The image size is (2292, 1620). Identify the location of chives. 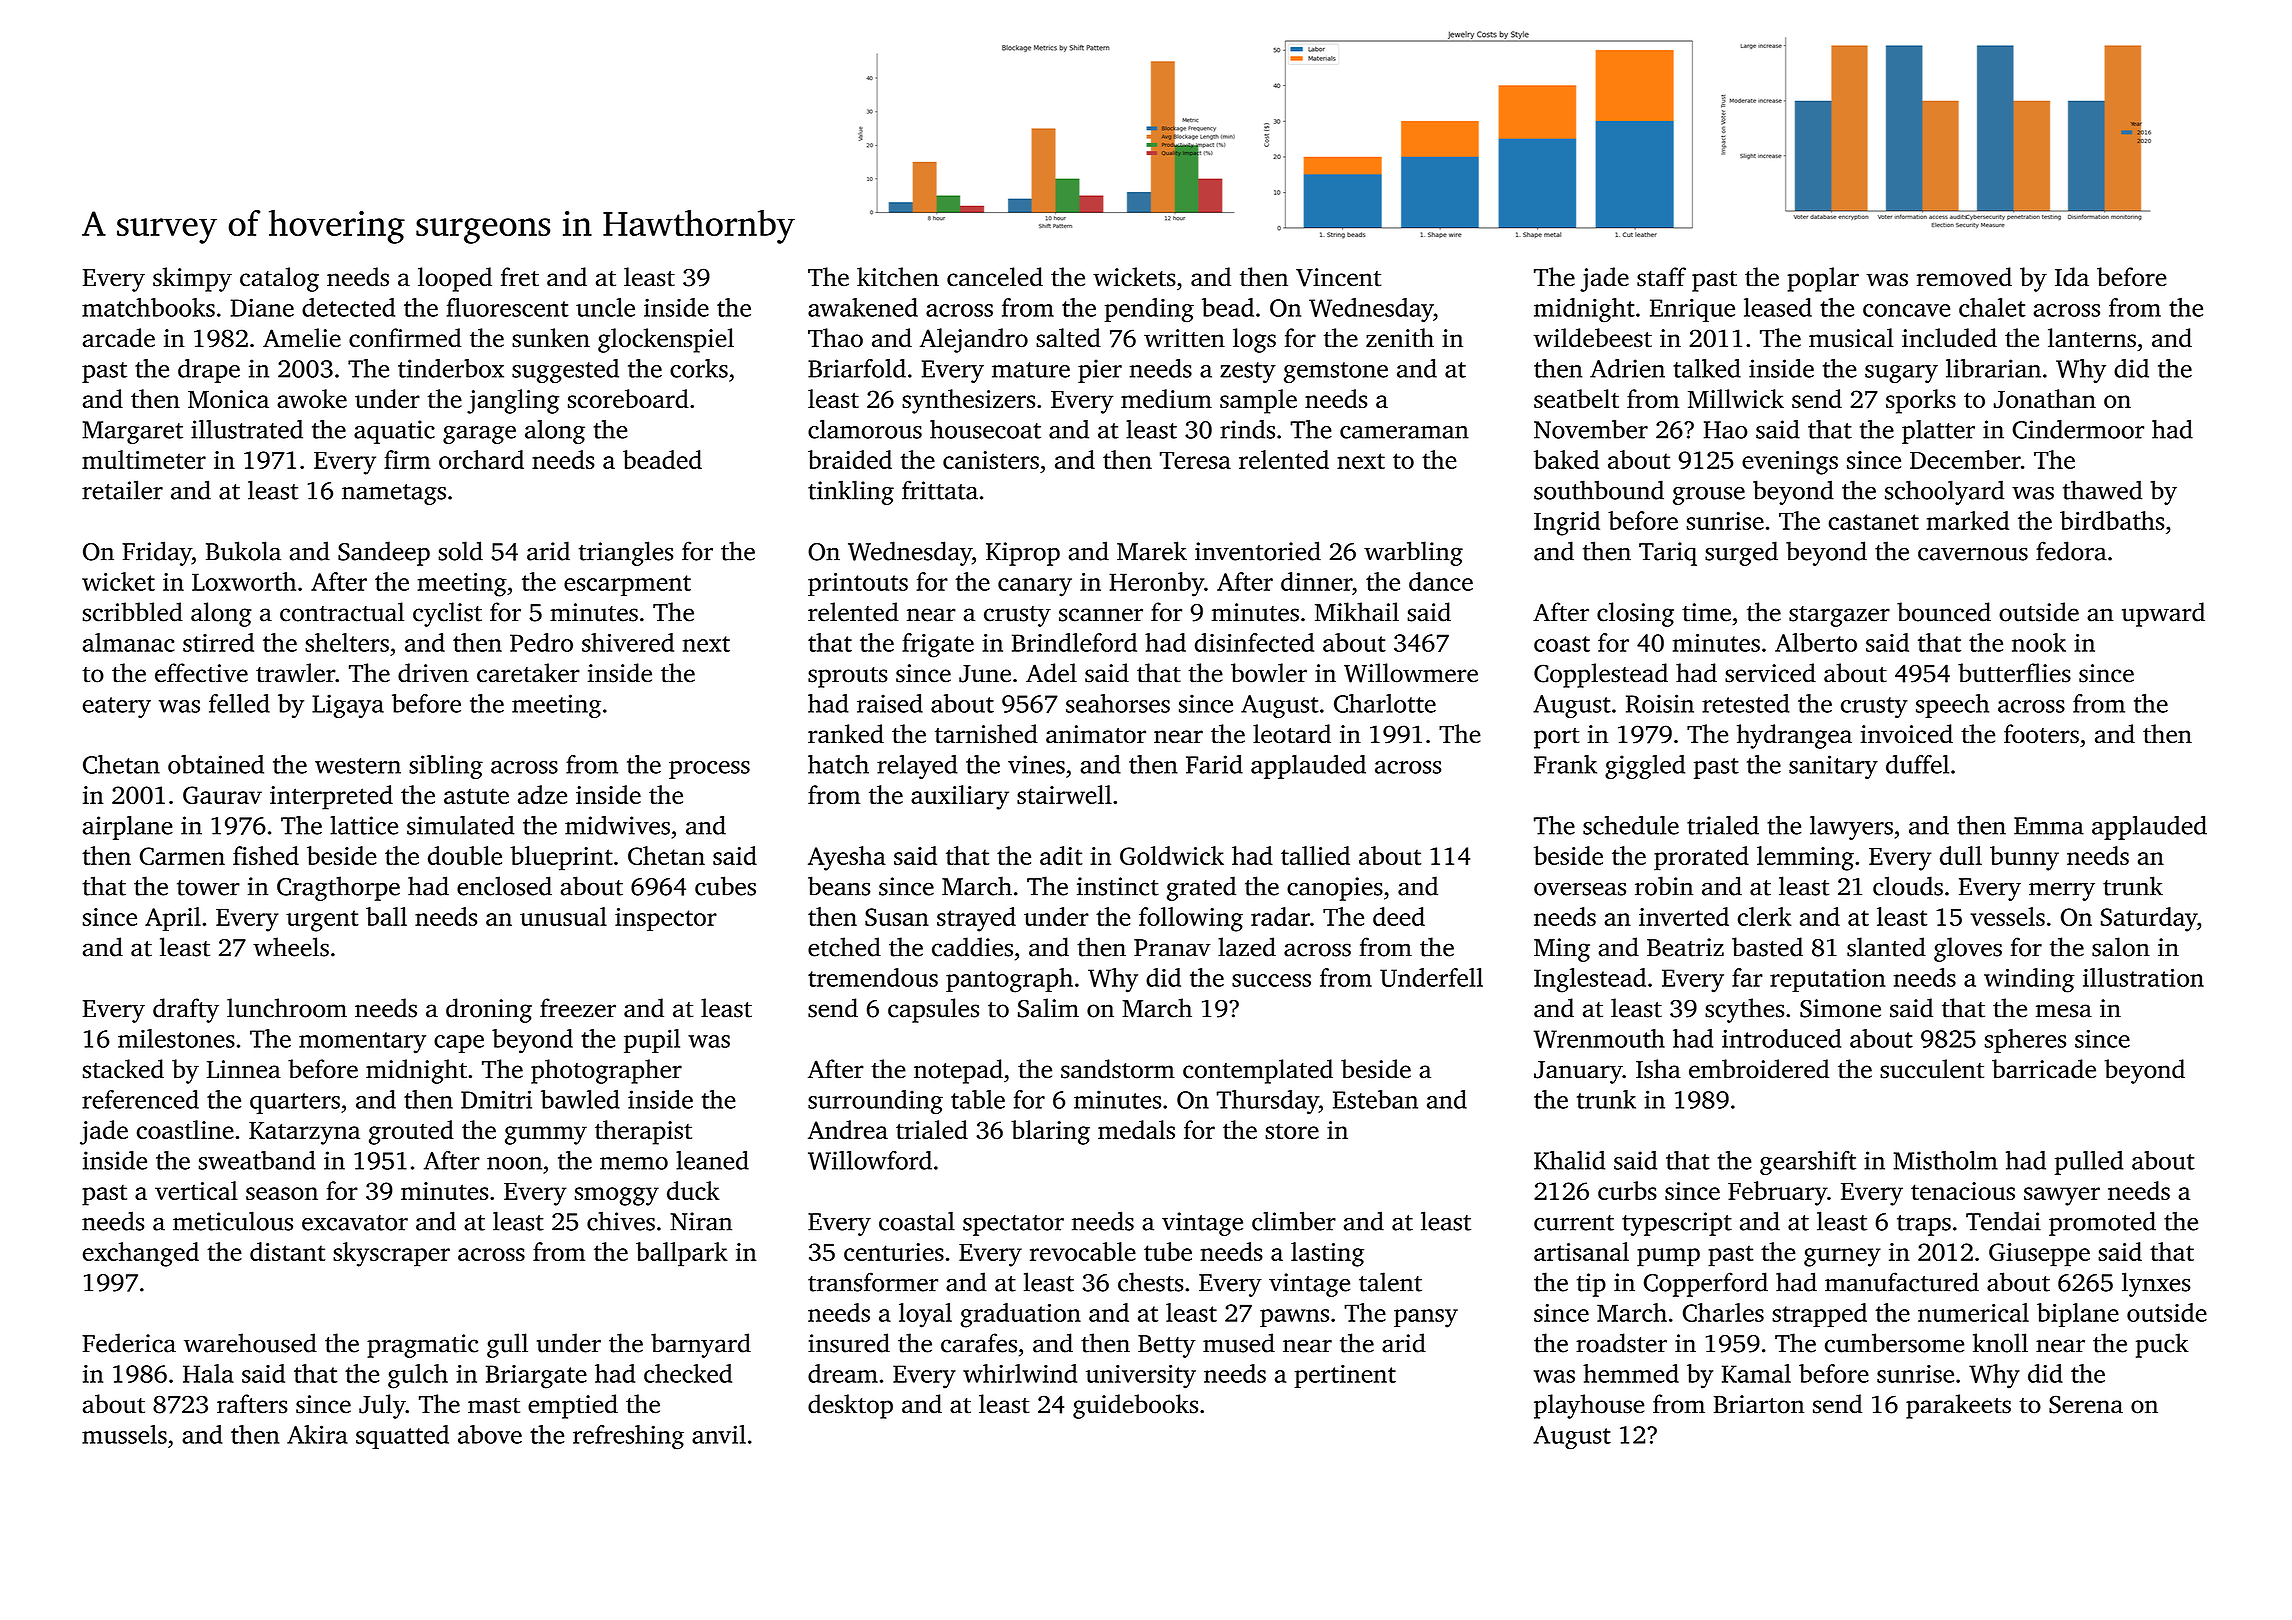
(621, 1221).
